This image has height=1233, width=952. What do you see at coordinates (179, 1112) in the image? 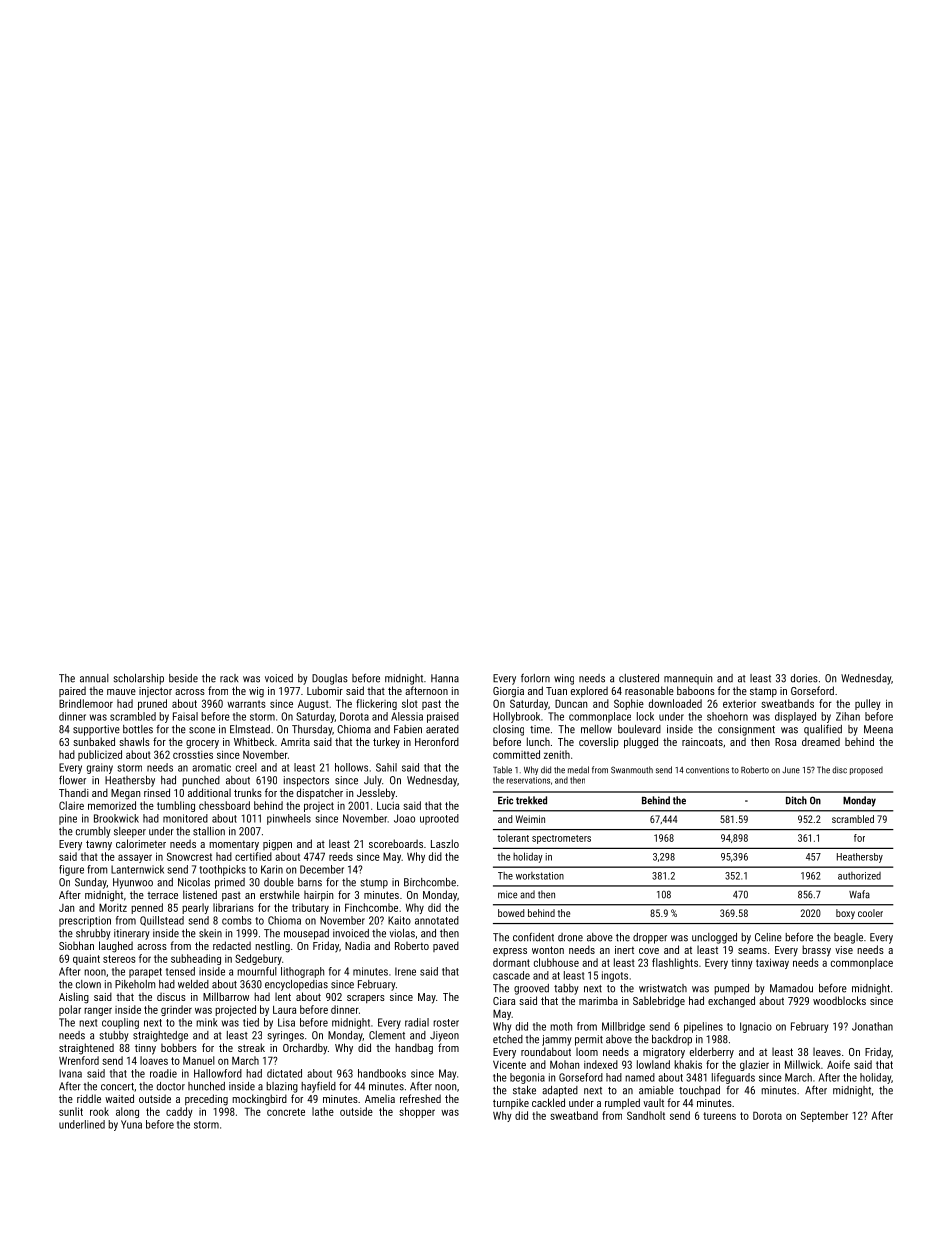
I see `caddy` at bounding box center [179, 1112].
